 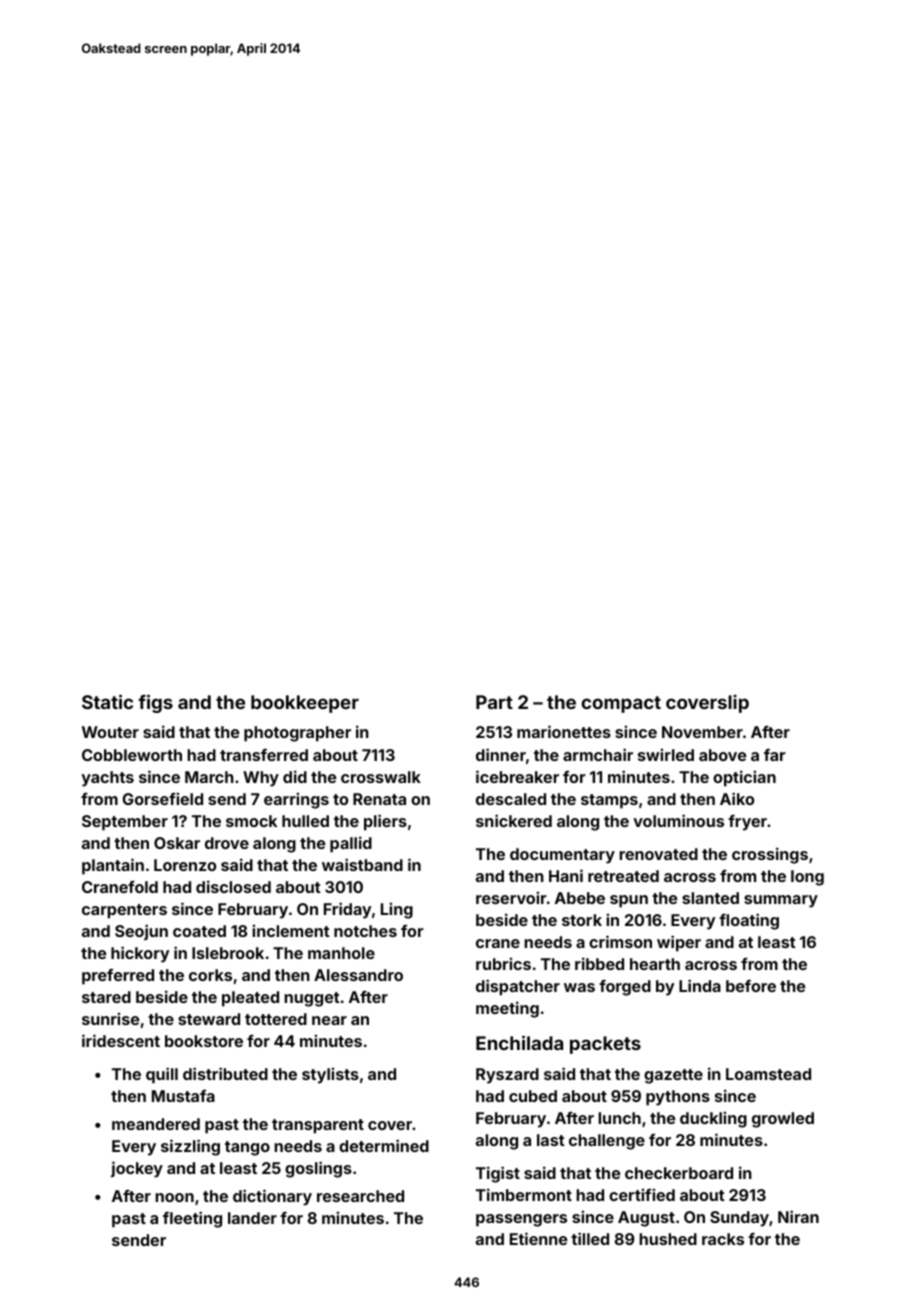 What do you see at coordinates (702, 732) in the screenshot?
I see `November` at bounding box center [702, 732].
